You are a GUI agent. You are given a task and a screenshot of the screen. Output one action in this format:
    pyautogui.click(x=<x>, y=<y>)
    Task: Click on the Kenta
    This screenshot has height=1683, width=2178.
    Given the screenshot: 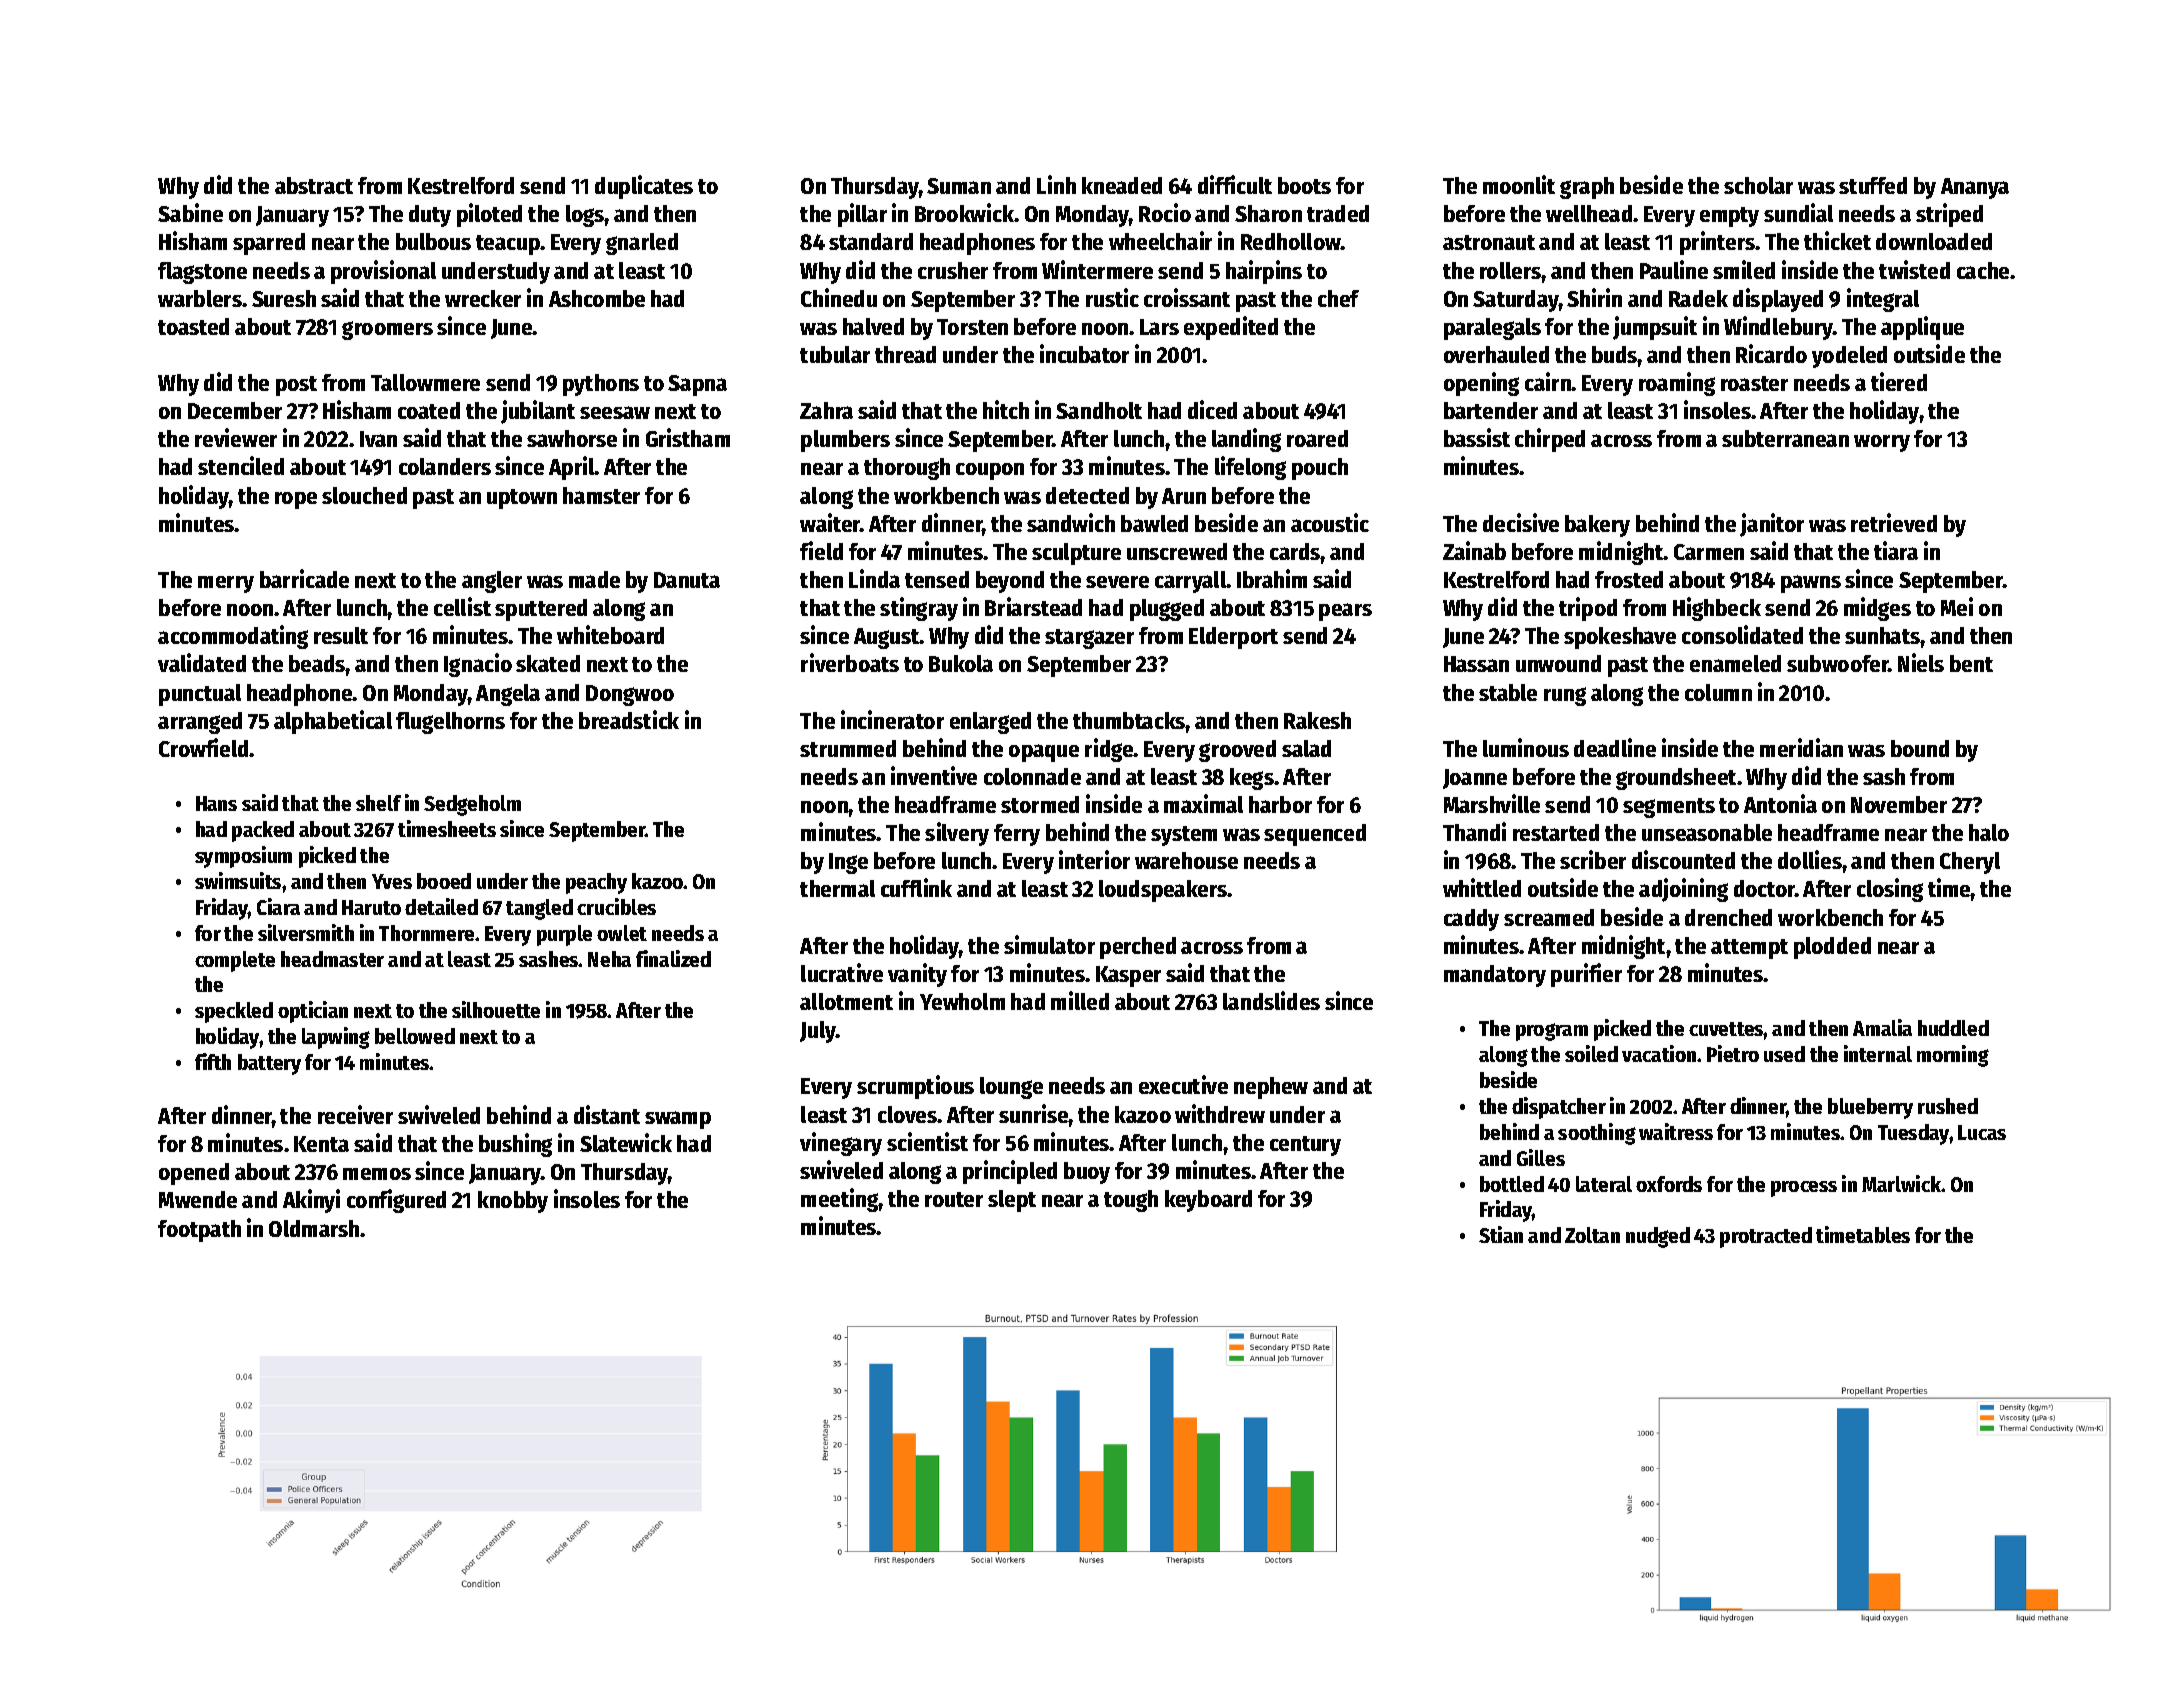 What is the action you would take?
    pyautogui.click(x=321, y=1144)
